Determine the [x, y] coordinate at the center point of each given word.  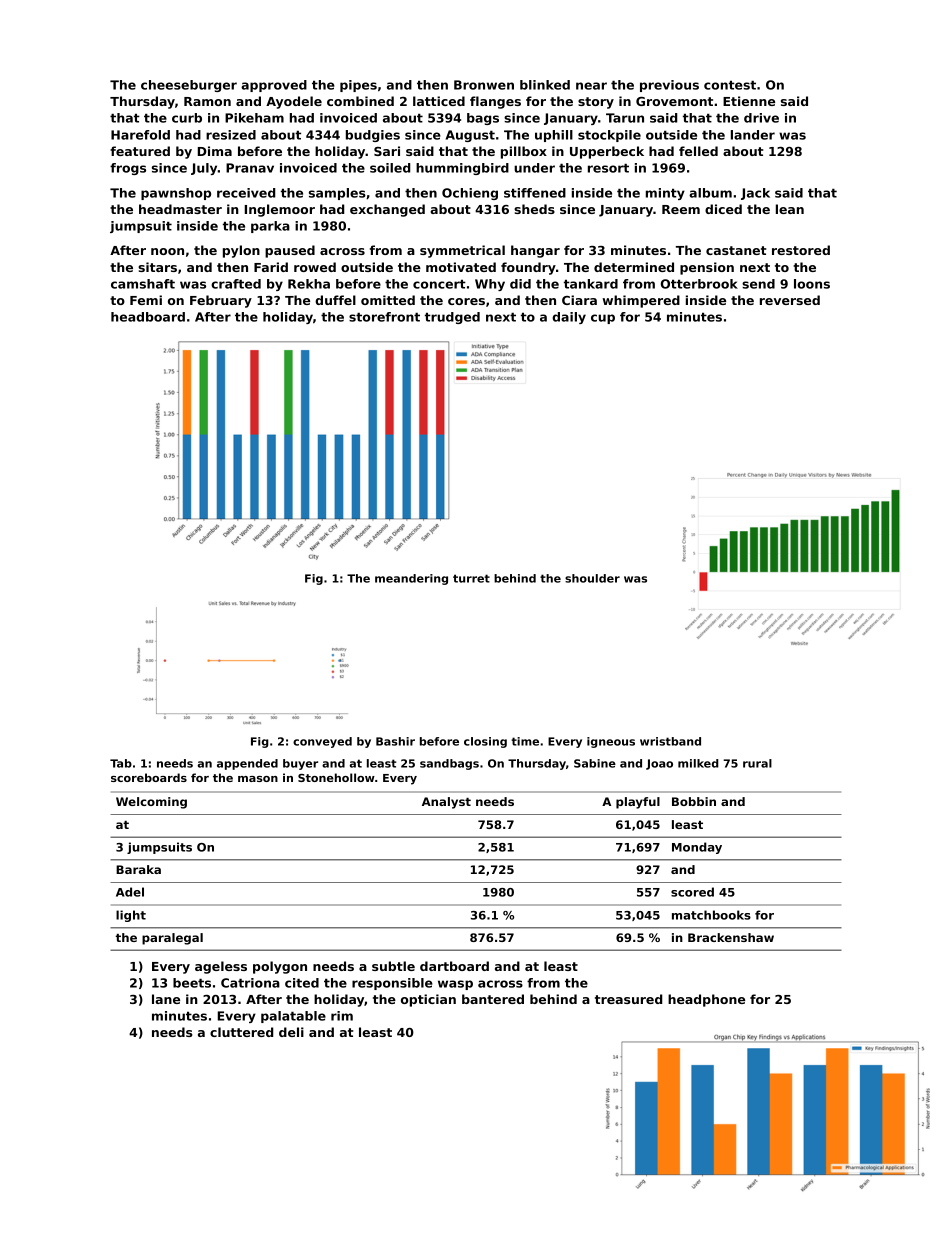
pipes [358, 86]
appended [247, 764]
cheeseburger [189, 86]
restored [801, 250]
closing [485, 742]
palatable [293, 1017]
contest [730, 85]
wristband [670, 741]
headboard [148, 317]
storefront [384, 317]
